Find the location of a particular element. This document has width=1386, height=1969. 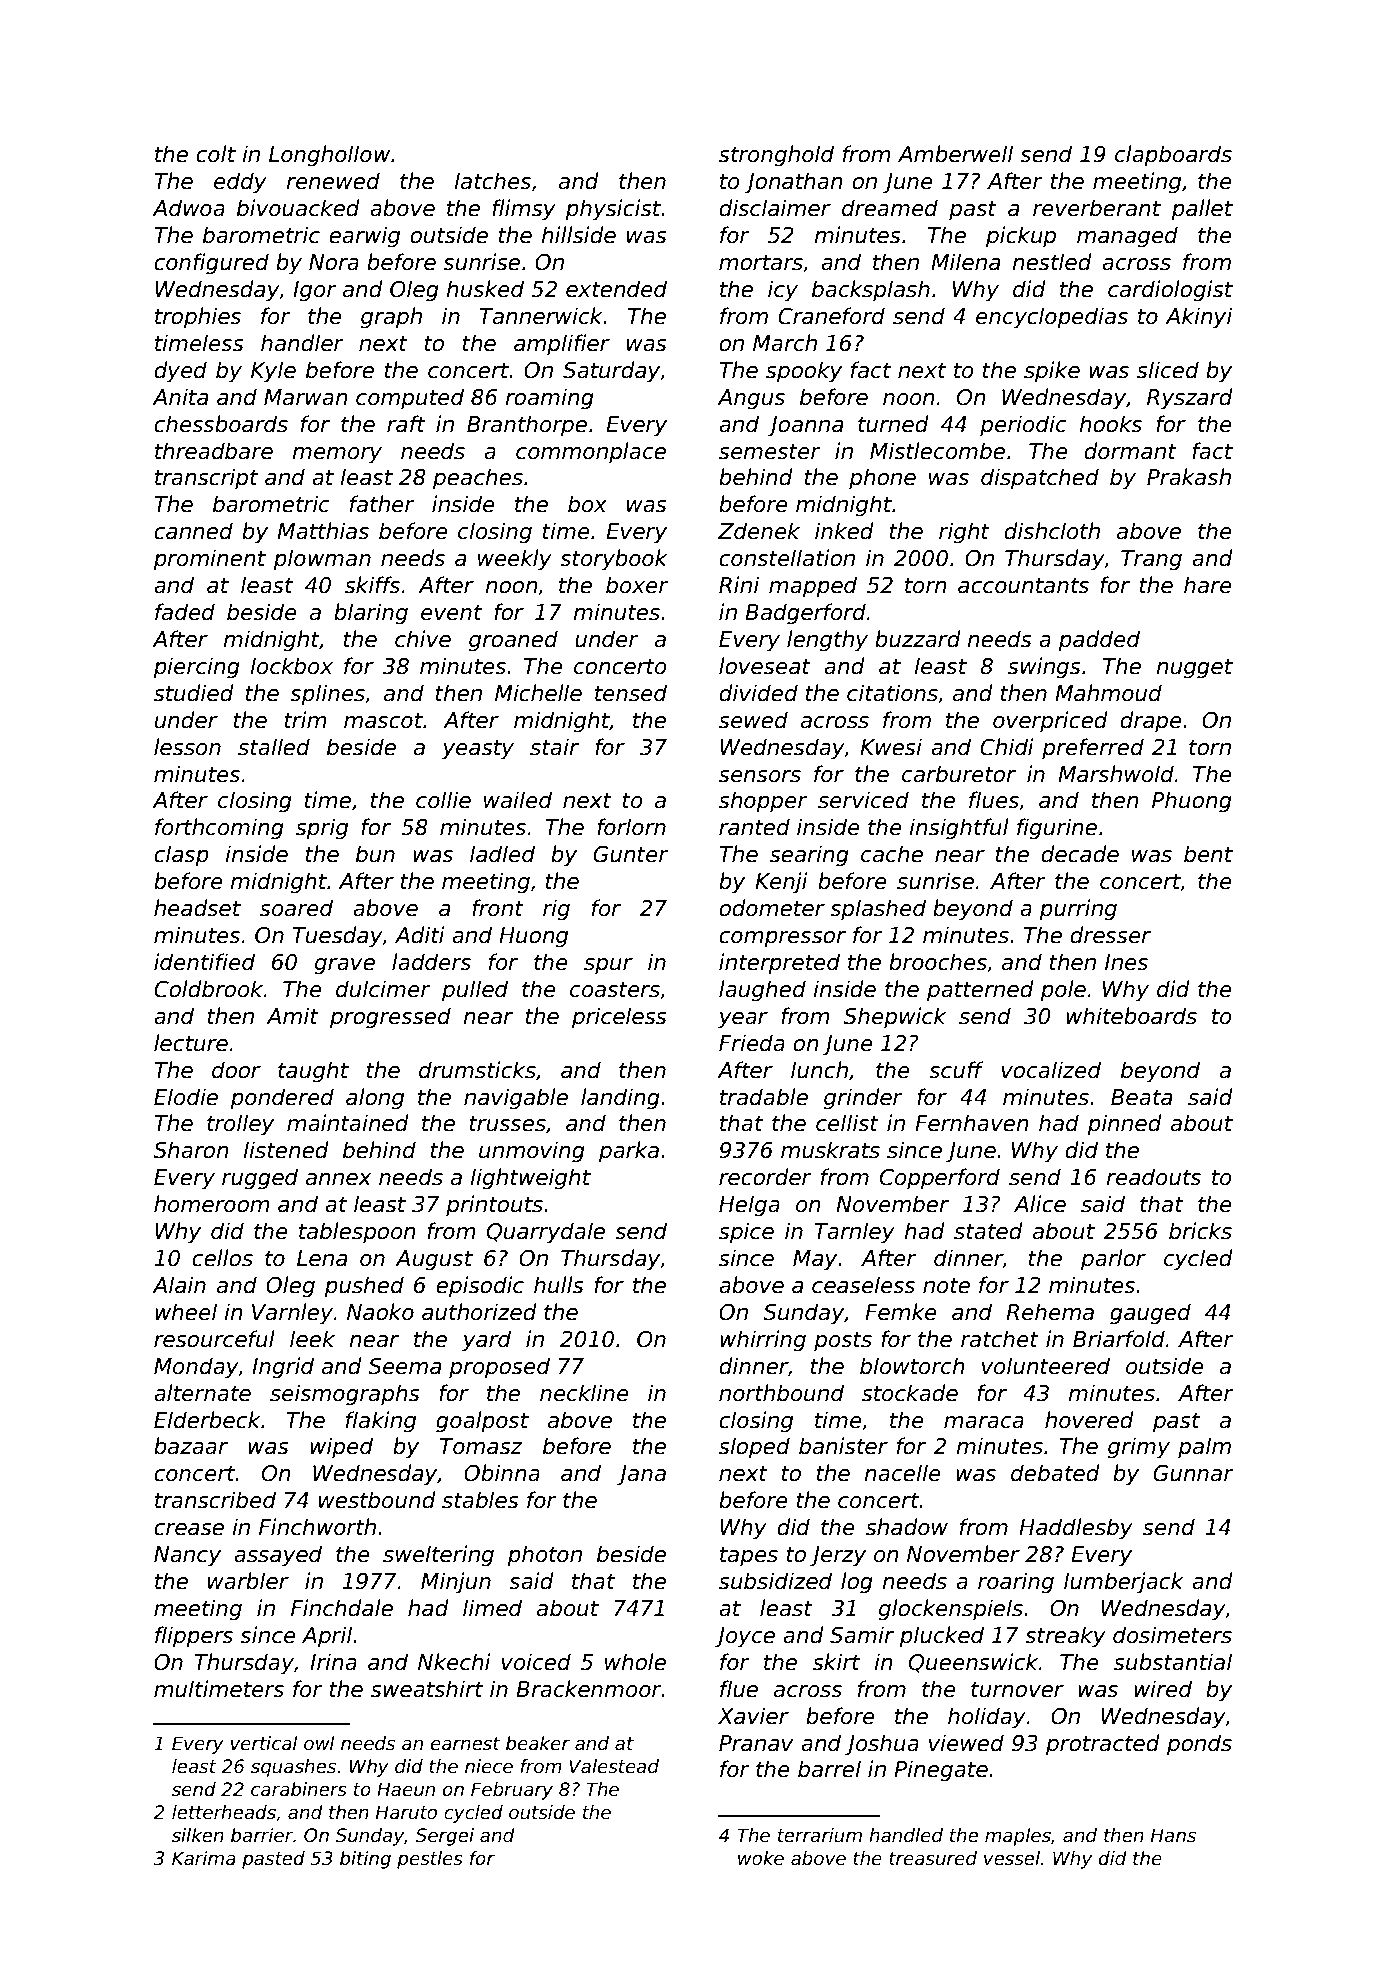

colt is located at coordinates (216, 154).
